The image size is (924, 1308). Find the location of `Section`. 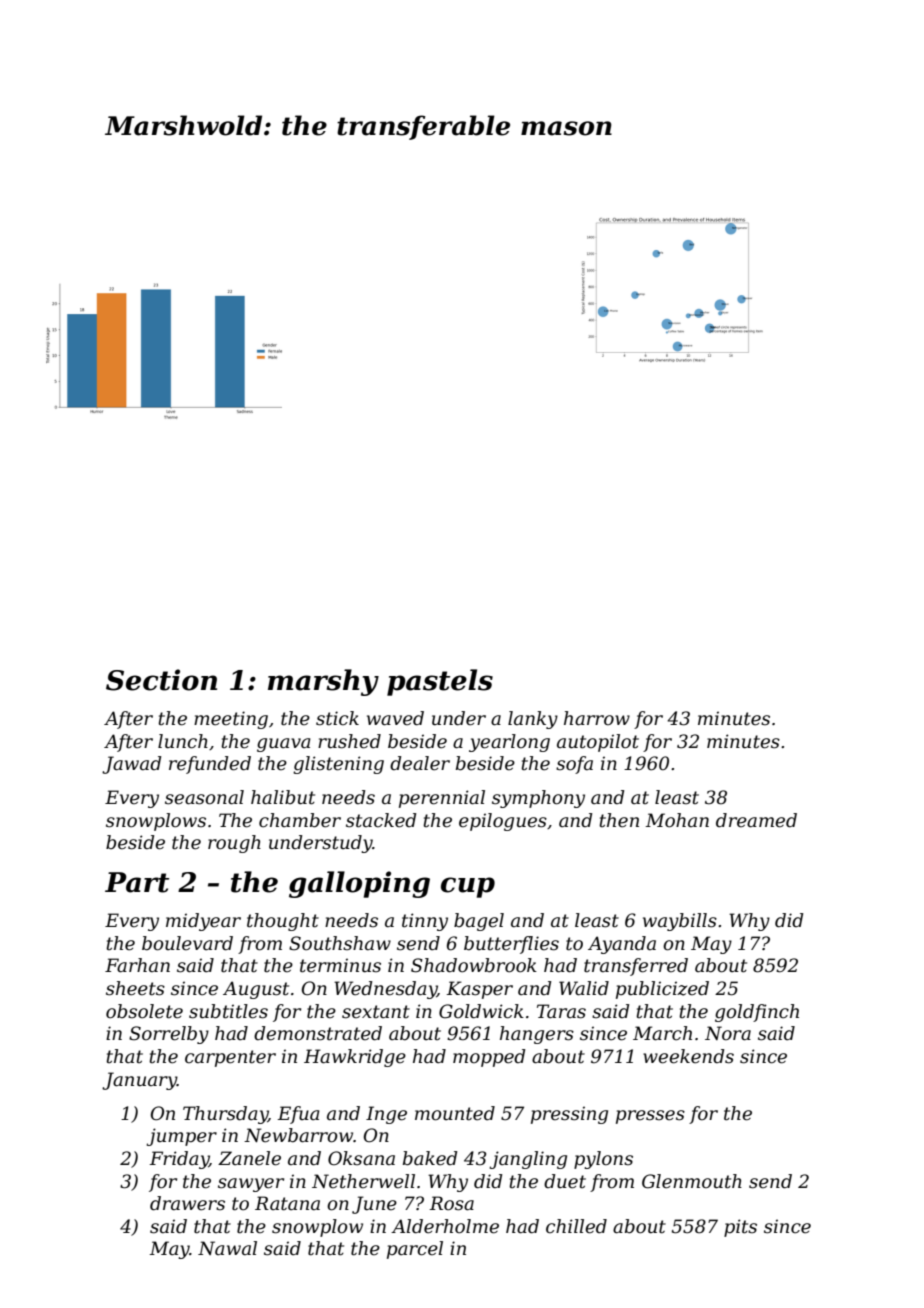

Section is located at coordinates (161, 680).
